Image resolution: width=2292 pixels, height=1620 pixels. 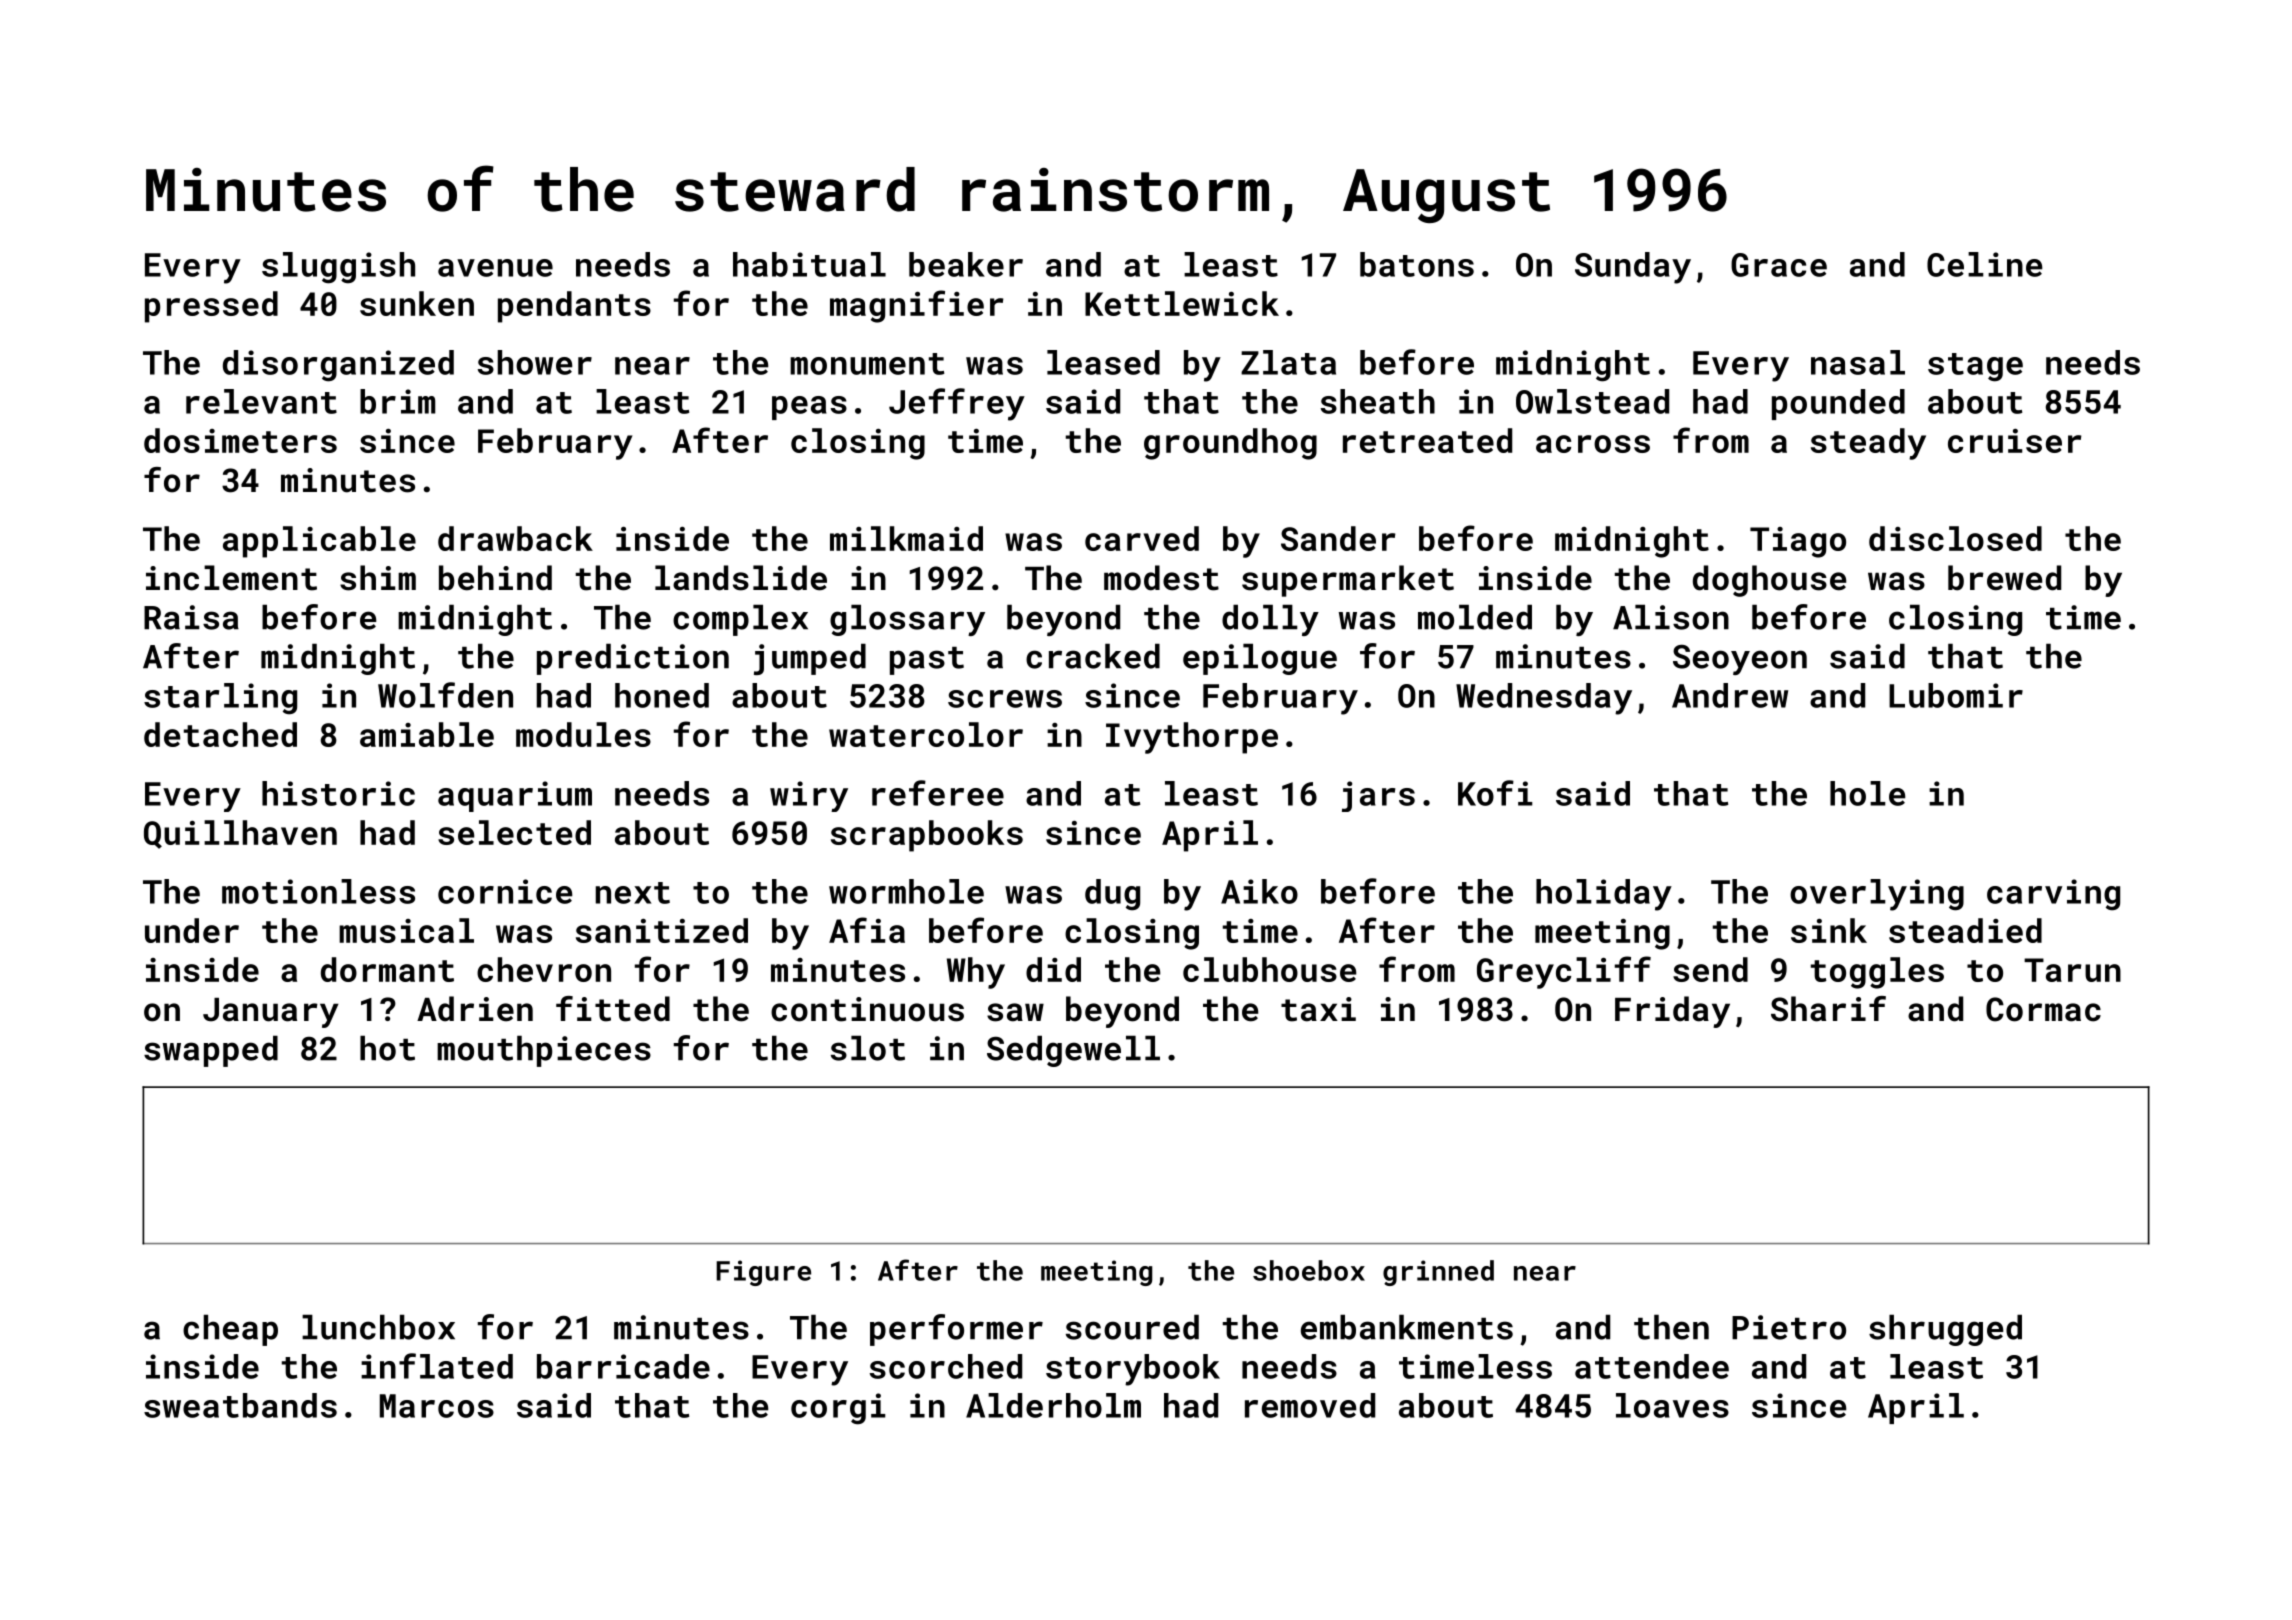 I want to click on performer, so click(x=956, y=1330).
